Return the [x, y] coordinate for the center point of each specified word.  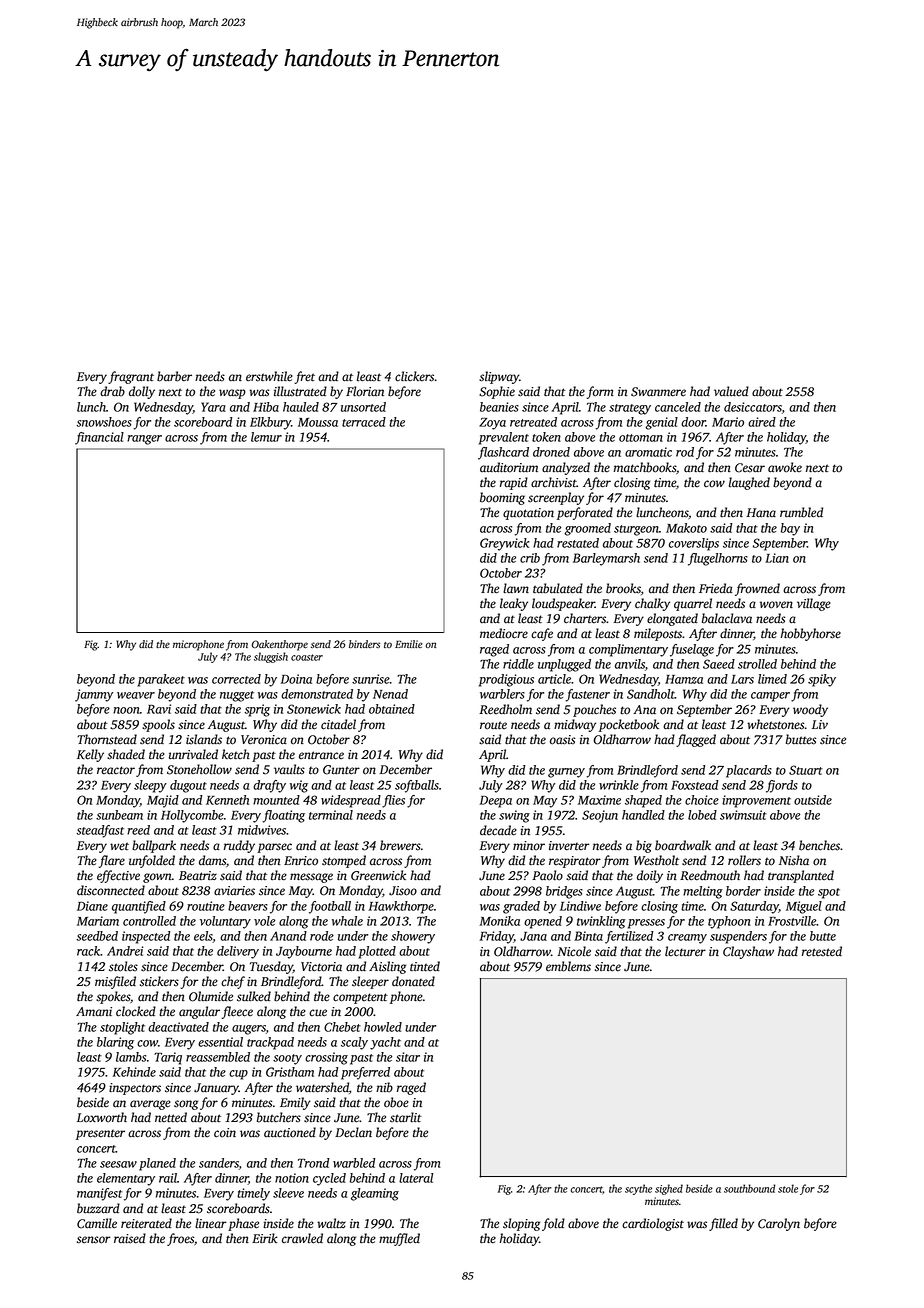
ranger [144, 440]
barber [174, 376]
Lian [777, 558]
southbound [749, 1188]
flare [112, 861]
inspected [146, 937]
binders [364, 644]
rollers [744, 860]
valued [731, 391]
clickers [414, 376]
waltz [331, 1223]
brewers [400, 845]
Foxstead [694, 785]
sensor [93, 1240]
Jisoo [403, 891]
